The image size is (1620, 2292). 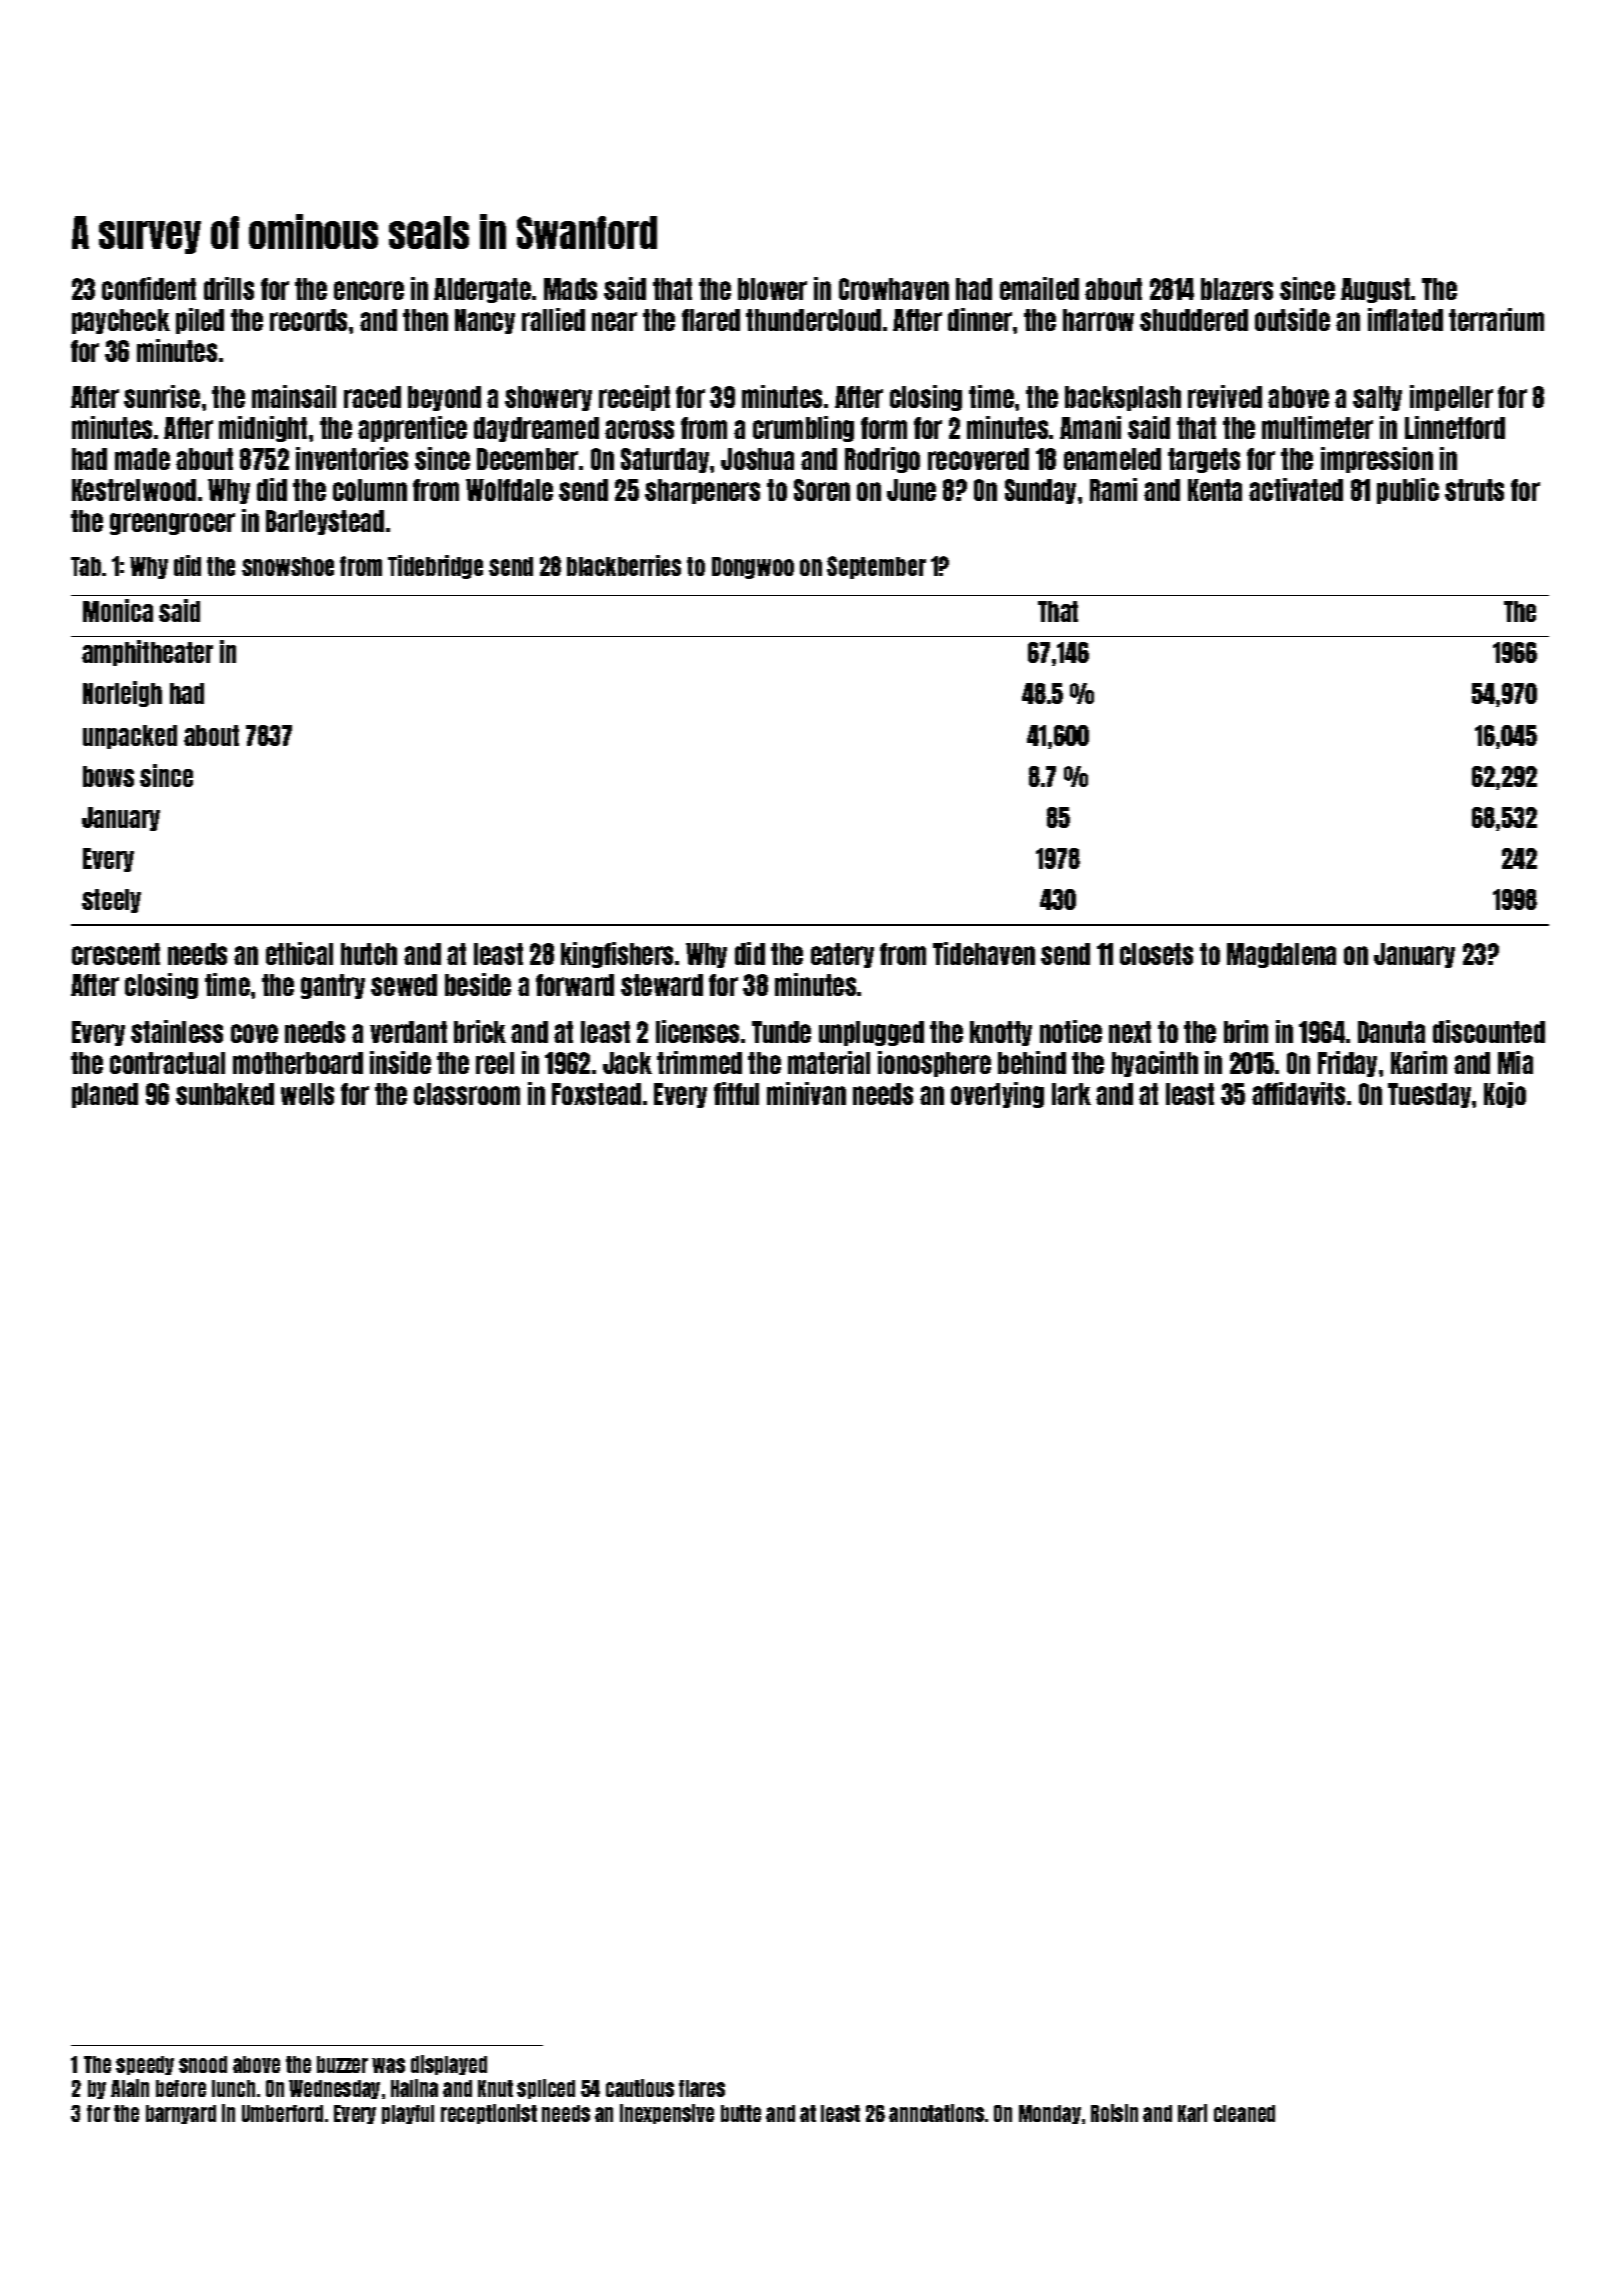 What do you see at coordinates (1114, 2113) in the page?
I see `Roisin` at bounding box center [1114, 2113].
